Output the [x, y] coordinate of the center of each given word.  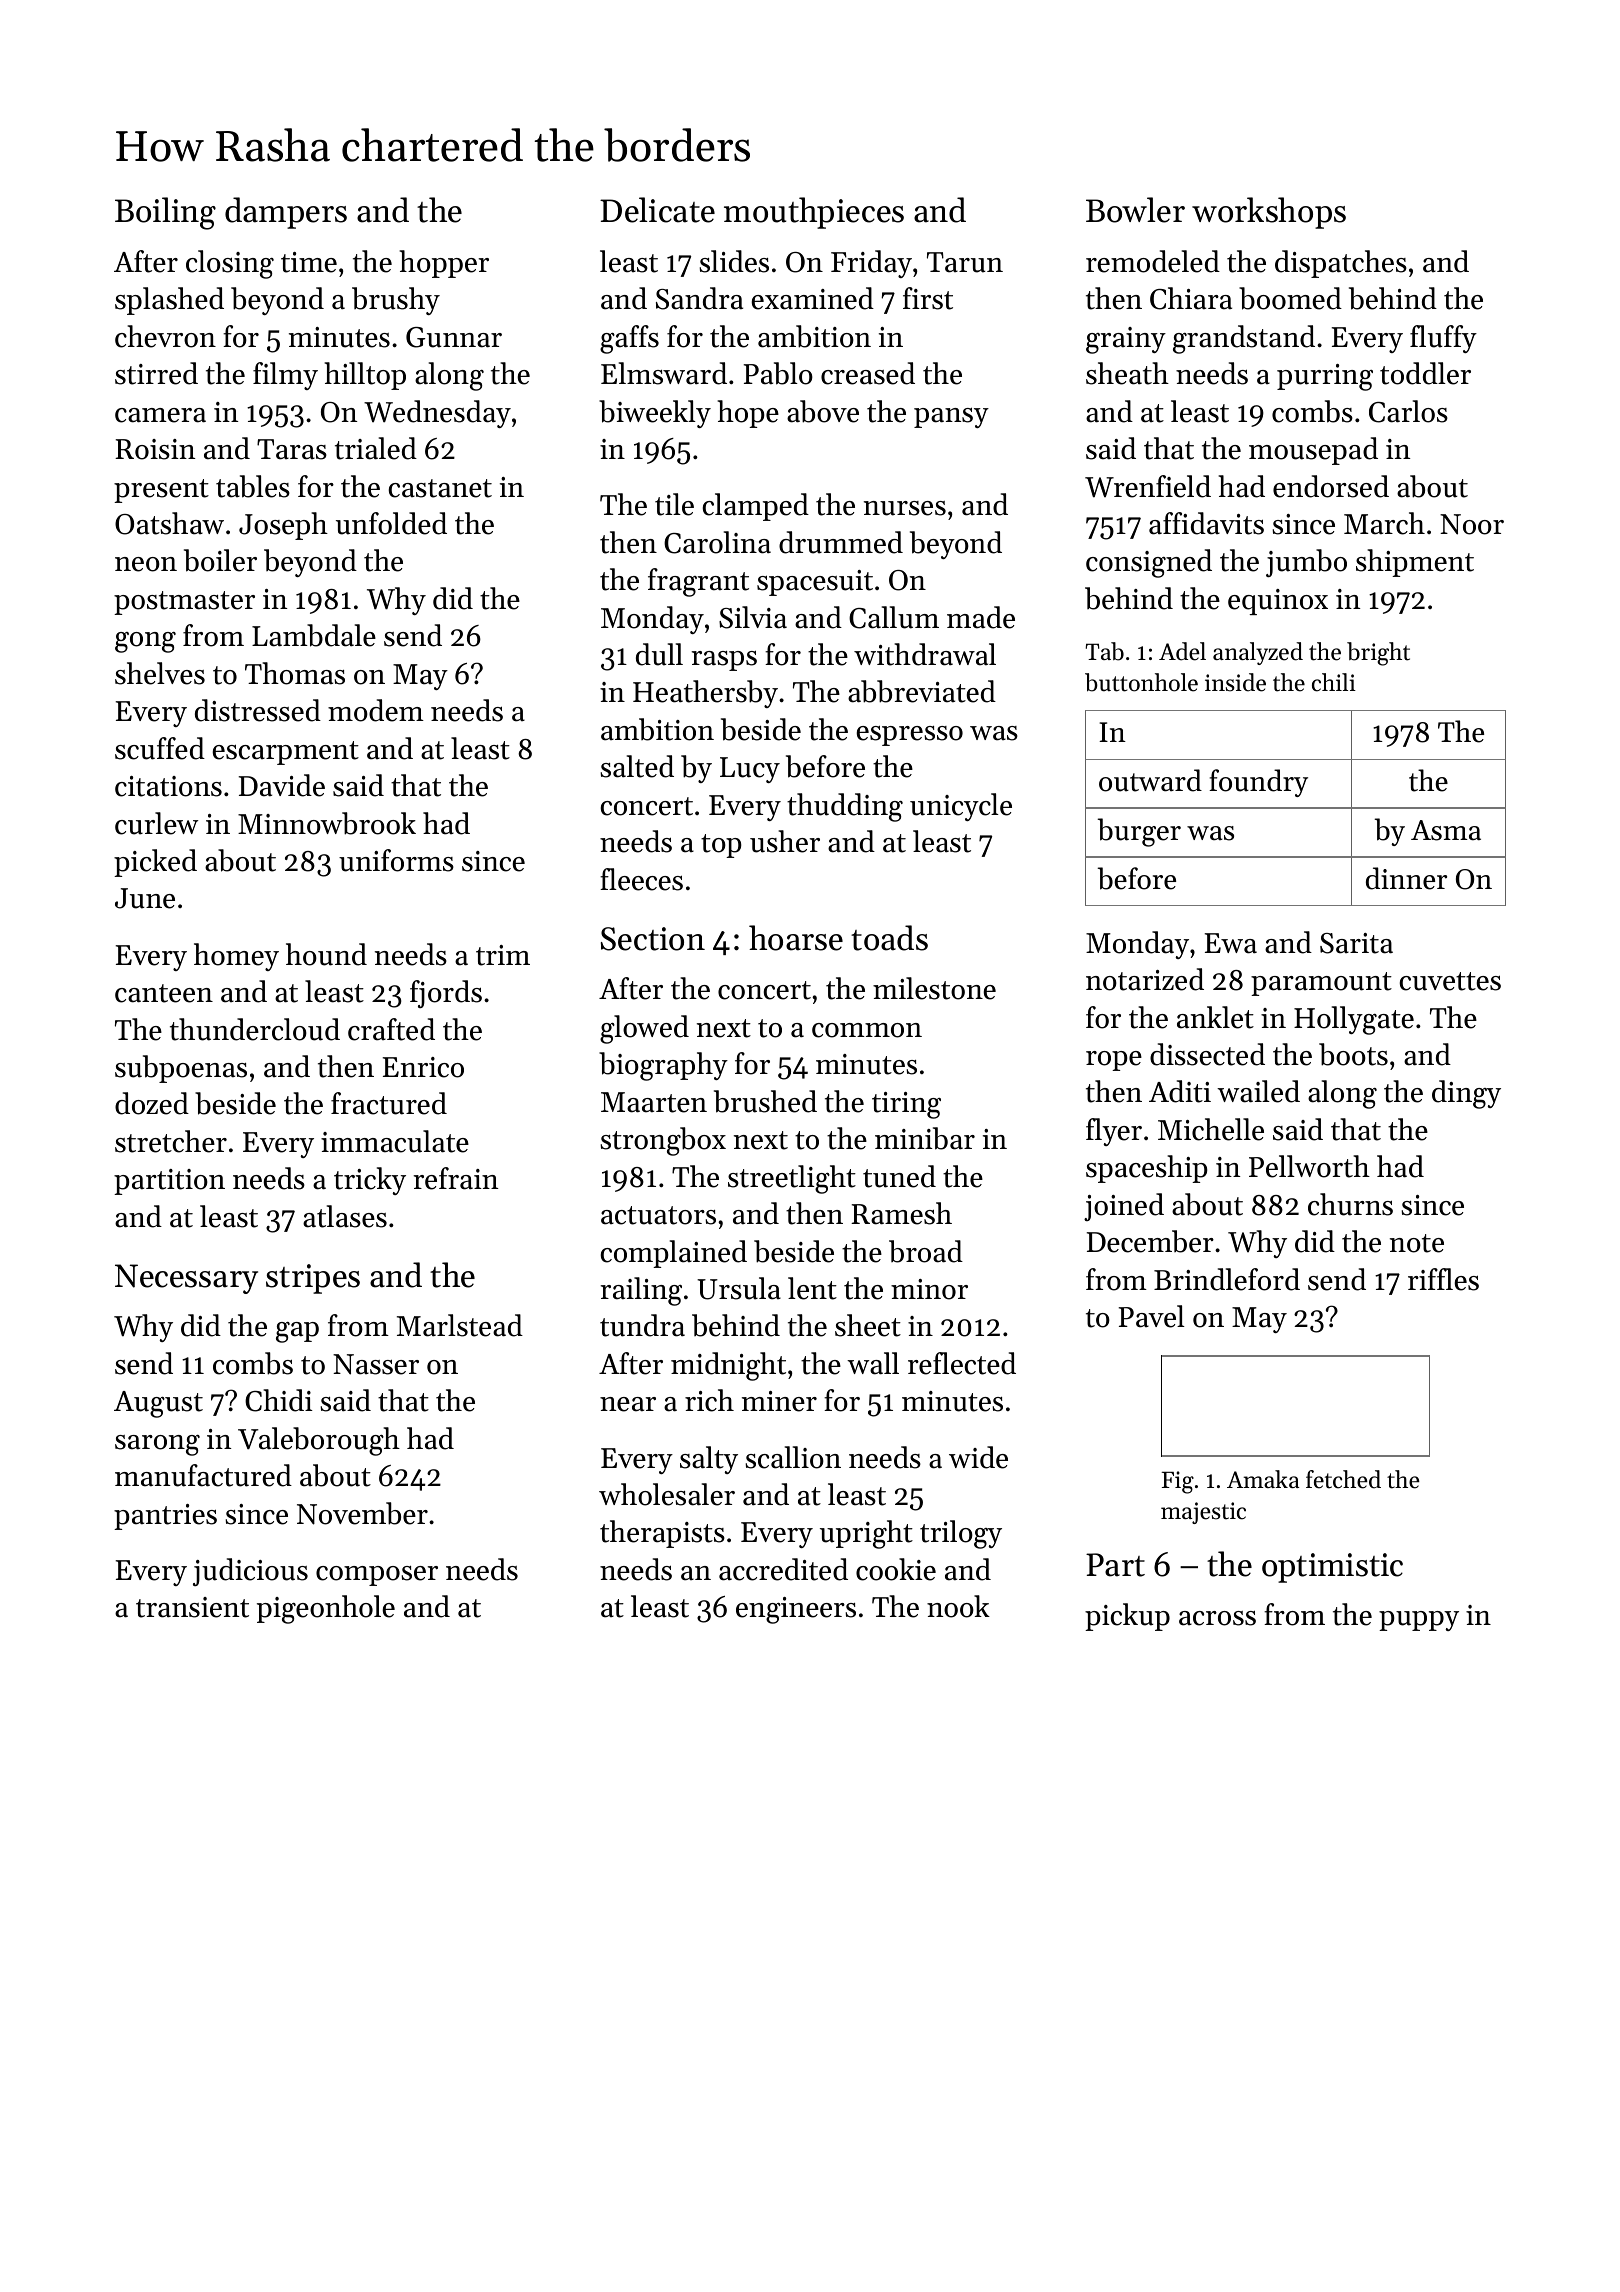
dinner [1406, 878]
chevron [165, 336]
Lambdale [314, 635]
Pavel [1152, 1316]
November [362, 1513]
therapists [662, 1534]
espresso [909, 736]
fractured [389, 1103]
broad [926, 1251]
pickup [1127, 1617]
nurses [905, 508]
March [1384, 523]
